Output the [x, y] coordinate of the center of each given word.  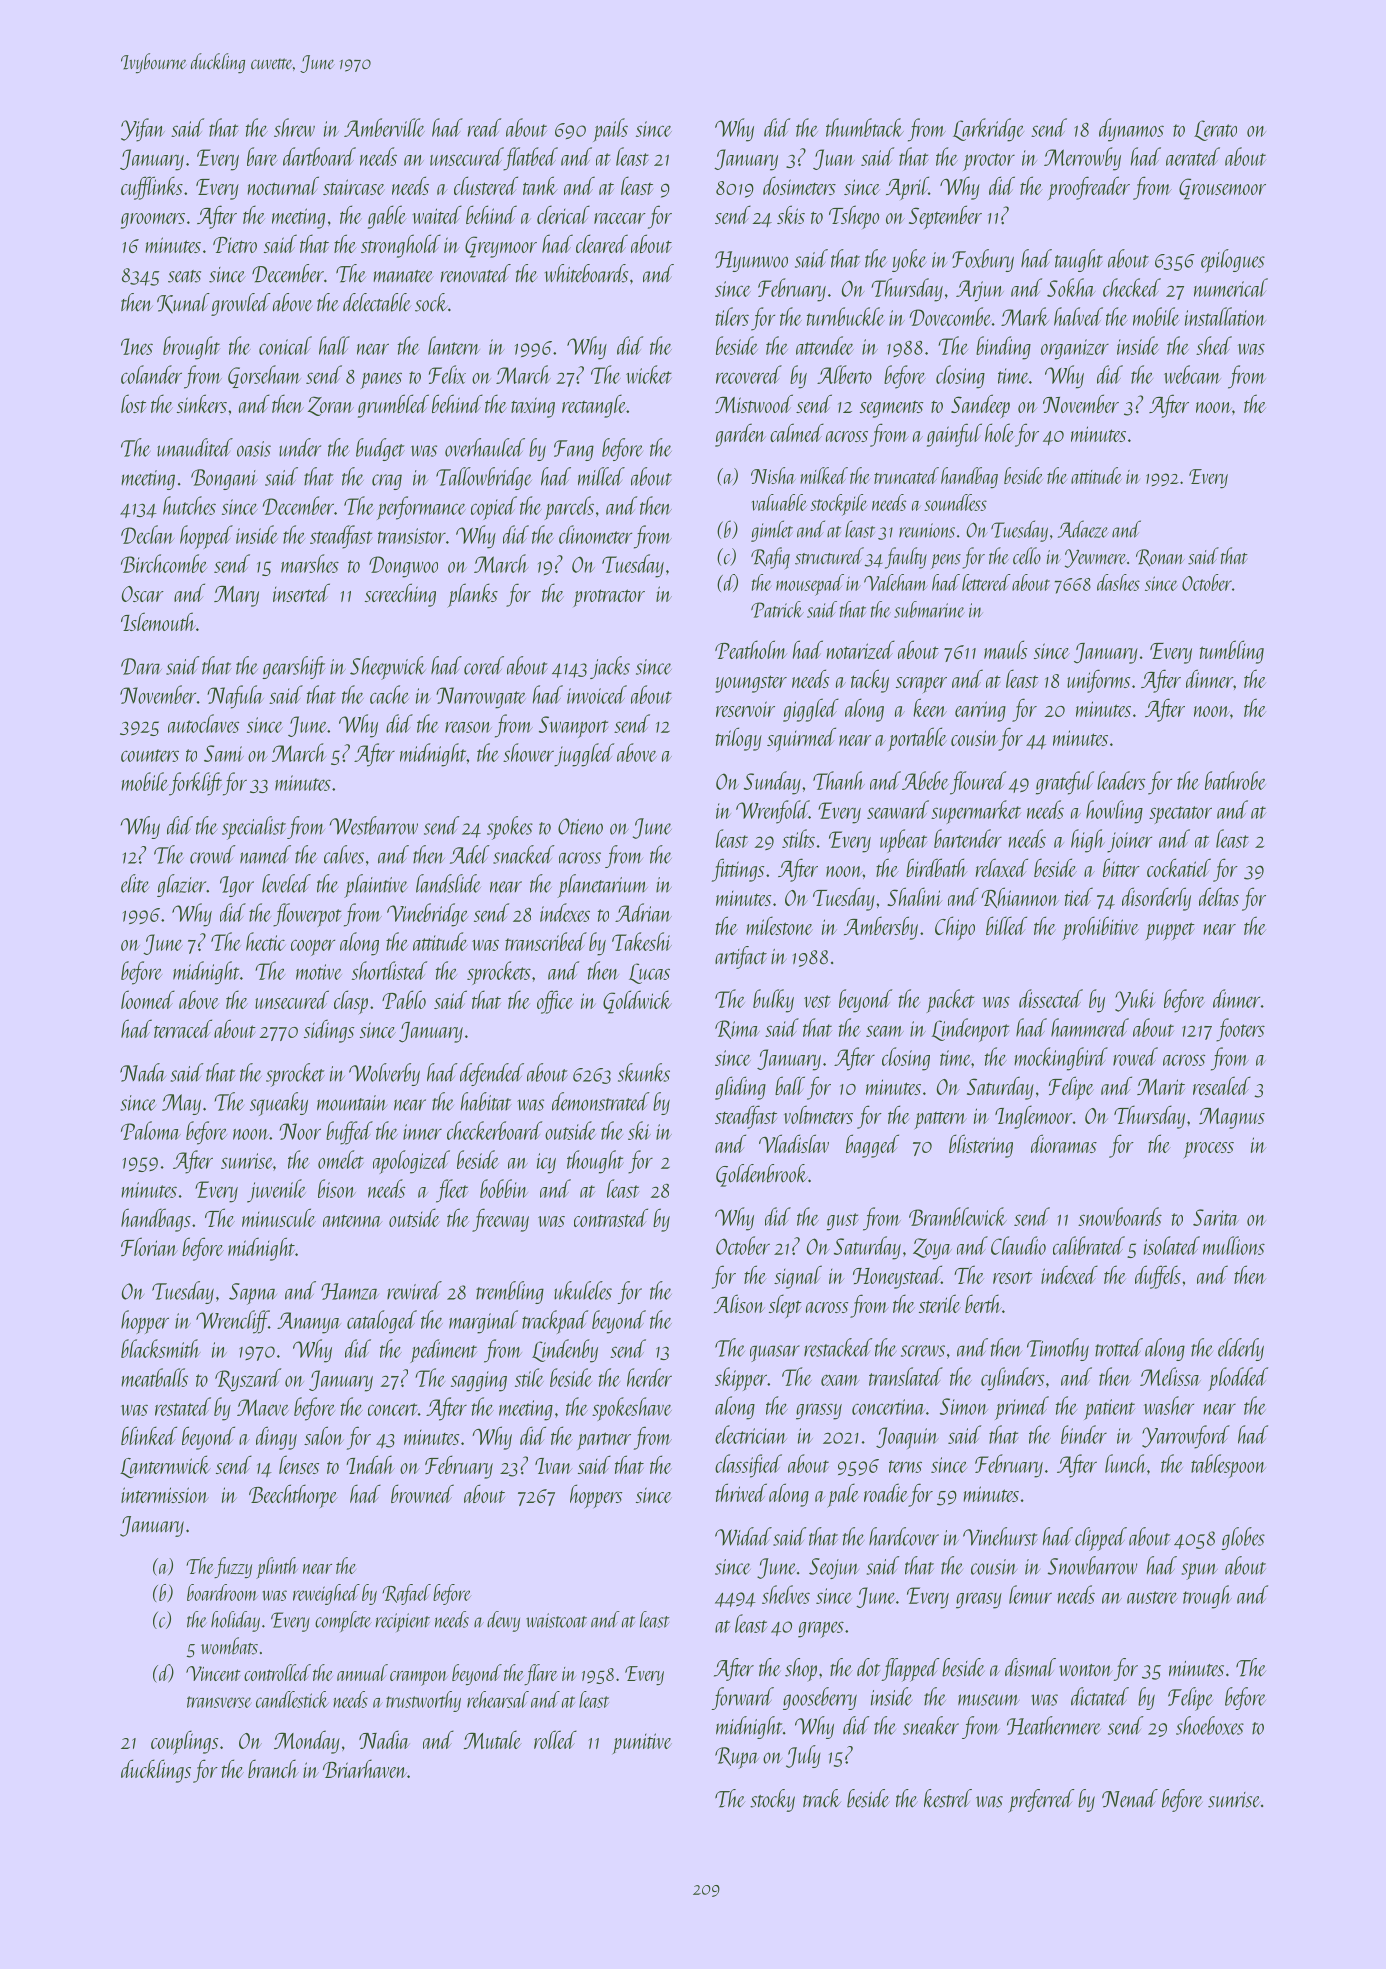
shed [1214, 345]
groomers [153, 221]
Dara [141, 666]
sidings [329, 1031]
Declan [148, 534]
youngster [751, 684]
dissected [1051, 998]
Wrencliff [232, 1322]
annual [362, 1672]
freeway [500, 1220]
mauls [1005, 649]
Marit [1161, 1086]
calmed [797, 432]
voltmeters [818, 1114]
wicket [649, 374]
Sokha [1071, 287]
